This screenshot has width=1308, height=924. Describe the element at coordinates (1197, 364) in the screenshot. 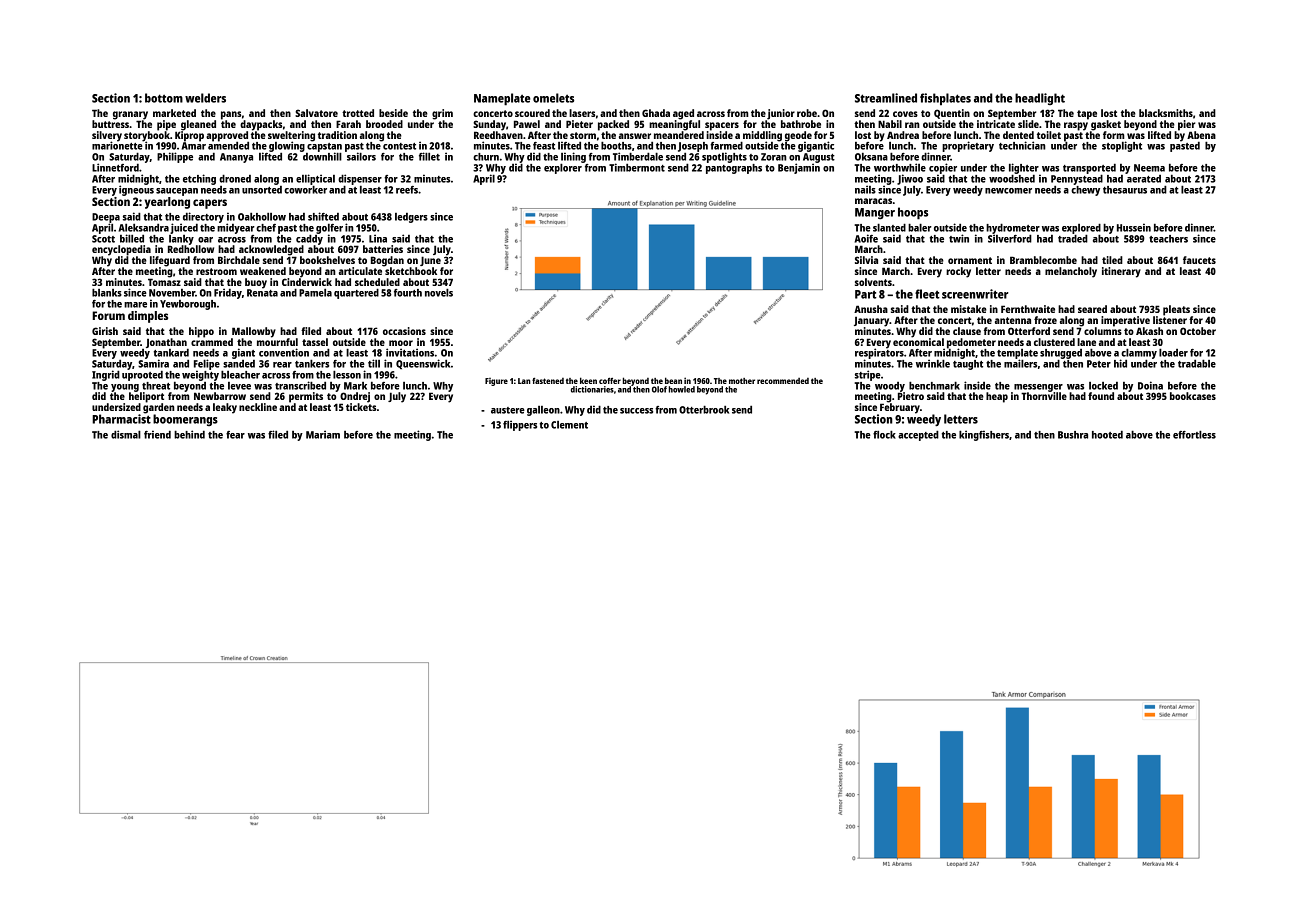

I see `tradable` at that location.
